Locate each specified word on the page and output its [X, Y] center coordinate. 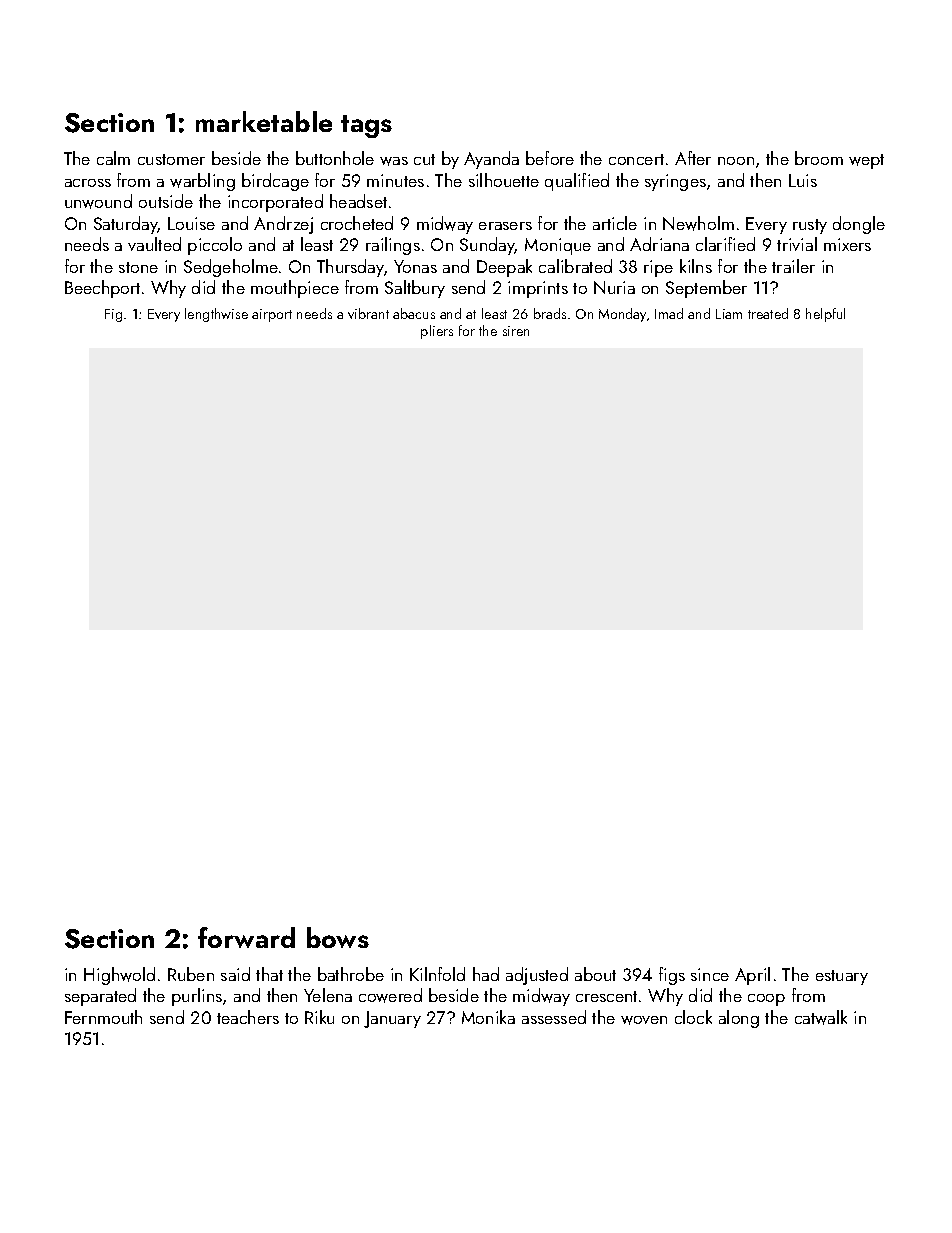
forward [246, 937]
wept [866, 161]
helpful [825, 315]
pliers [437, 332]
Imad [669, 313]
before [550, 158]
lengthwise [216, 315]
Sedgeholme [231, 268]
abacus [414, 313]
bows [338, 937]
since [710, 974]
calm [113, 158]
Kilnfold [437, 974]
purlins [197, 997]
